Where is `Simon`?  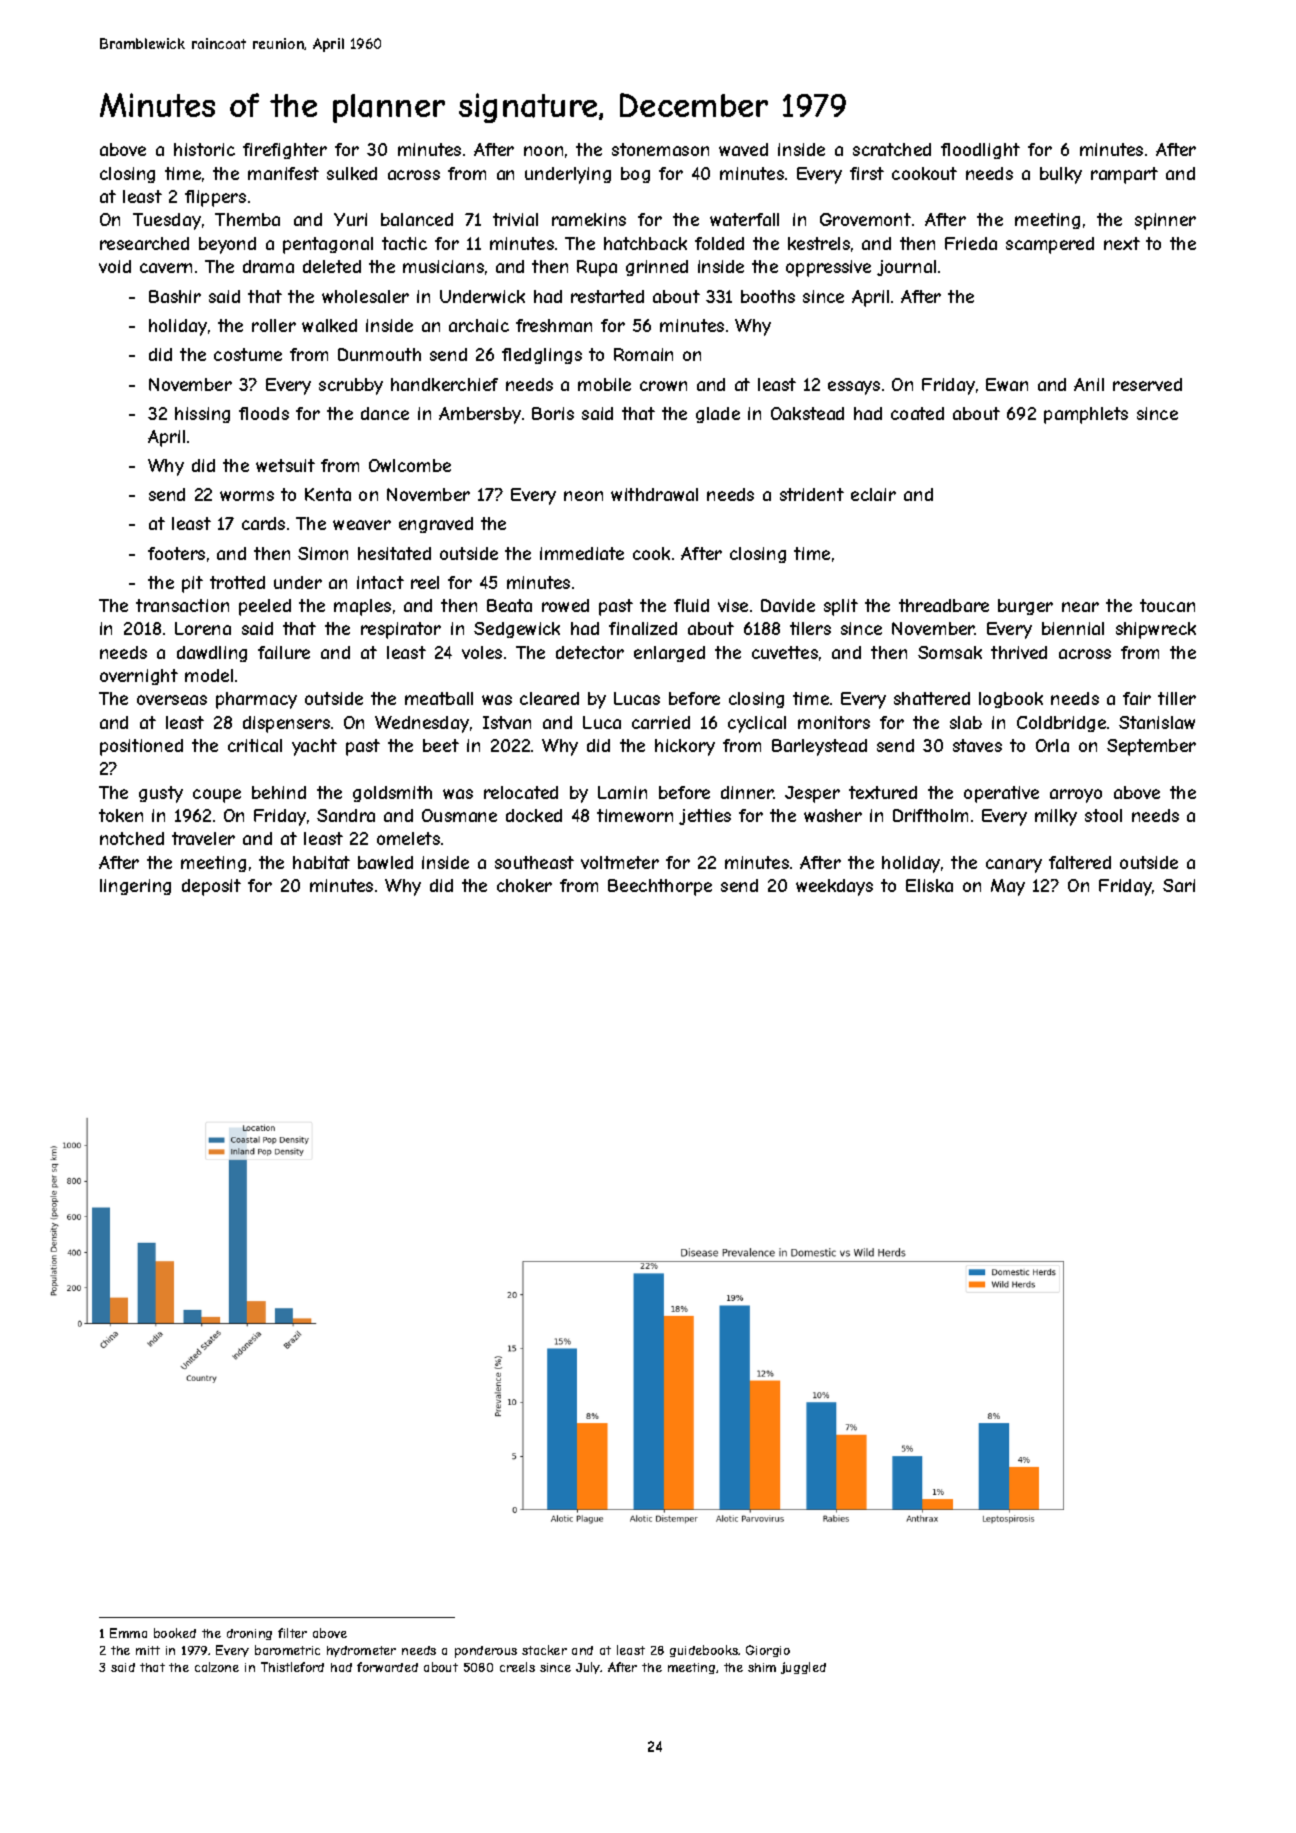
Simon is located at coordinates (323, 553).
